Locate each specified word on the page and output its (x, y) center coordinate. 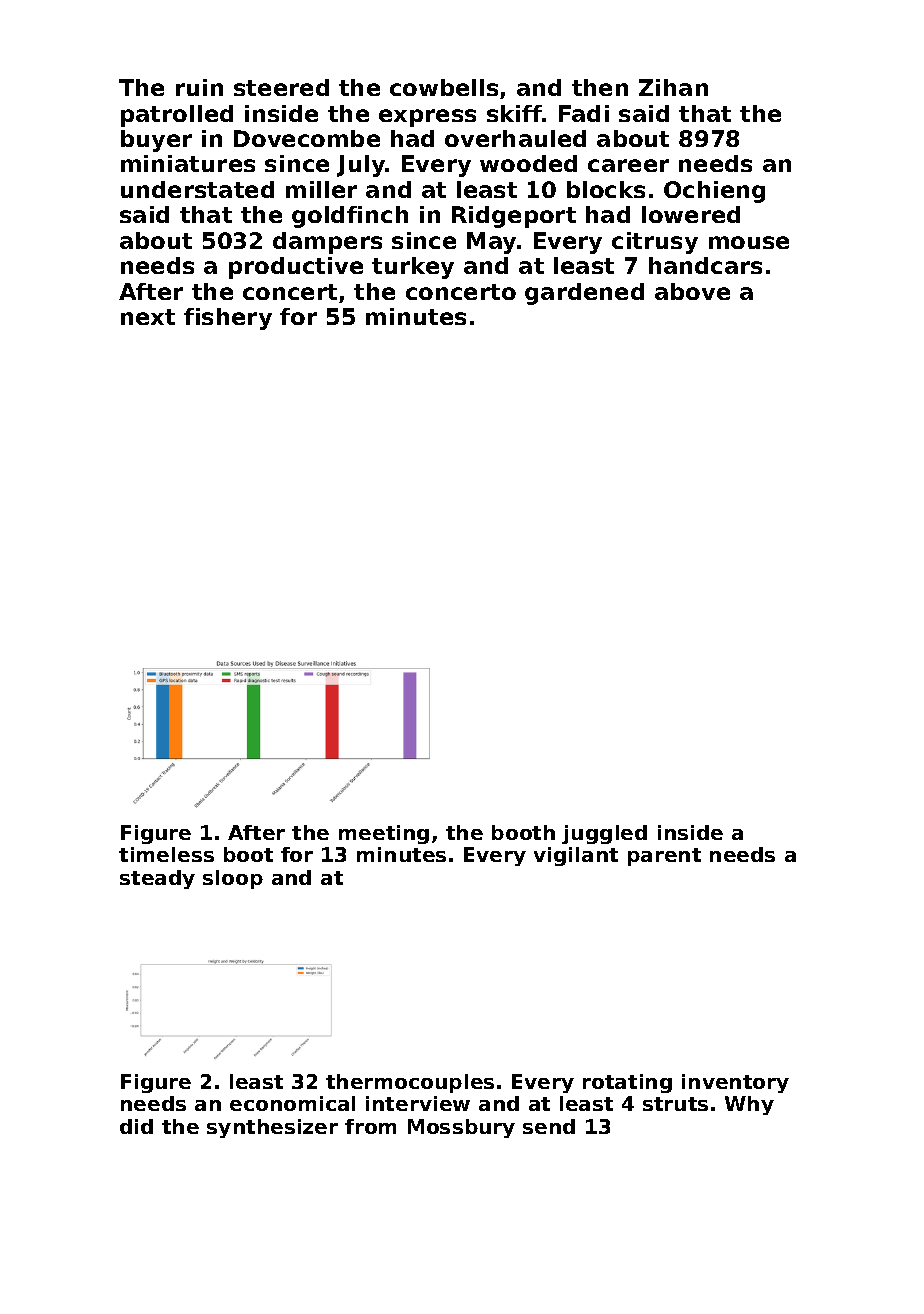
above (692, 291)
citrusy (655, 243)
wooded (528, 163)
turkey (413, 268)
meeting (384, 834)
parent (664, 857)
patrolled (177, 116)
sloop (233, 879)
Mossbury (461, 1128)
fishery (228, 319)
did (136, 1126)
